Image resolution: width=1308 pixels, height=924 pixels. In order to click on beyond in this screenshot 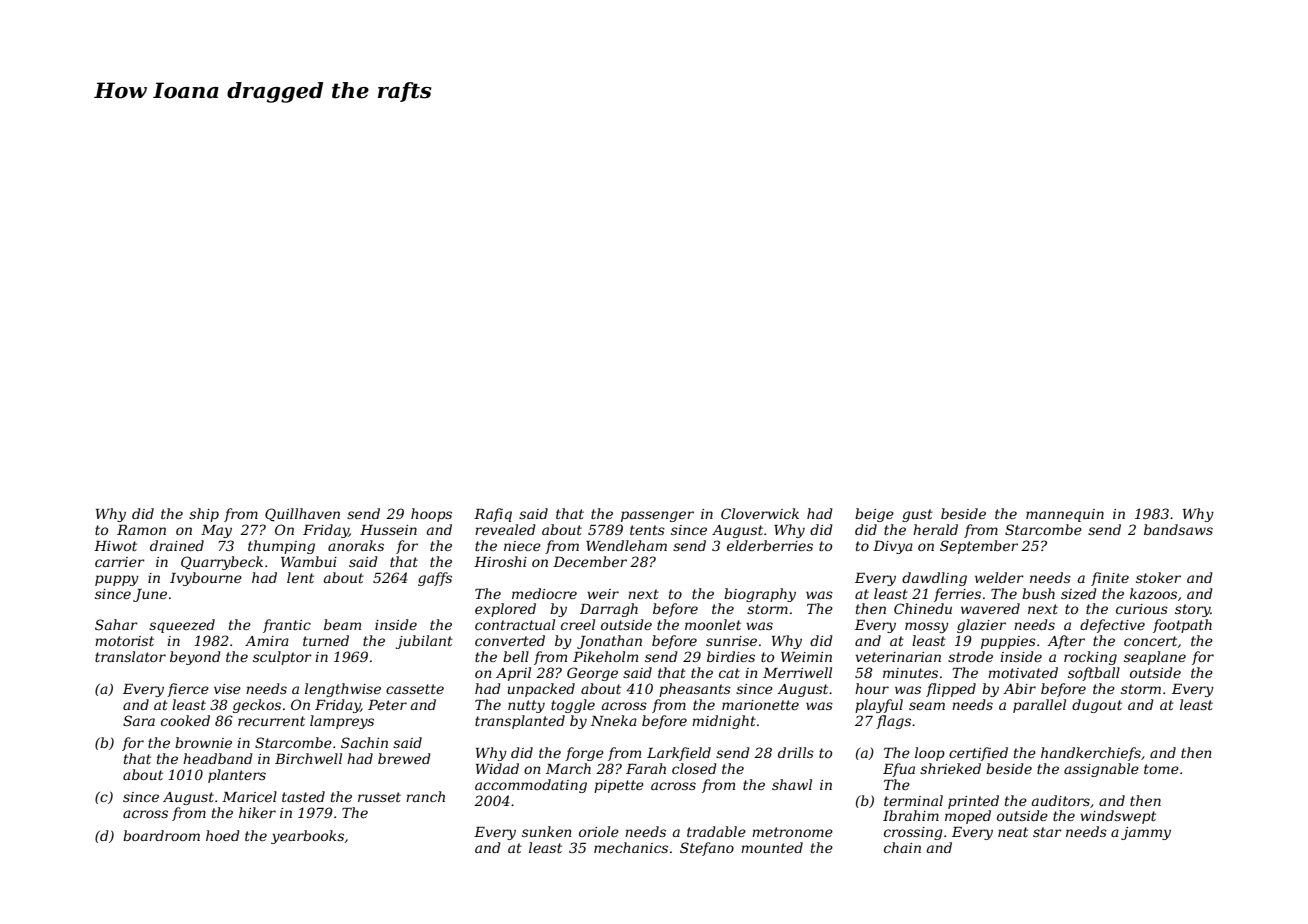, I will do `click(195, 658)`.
